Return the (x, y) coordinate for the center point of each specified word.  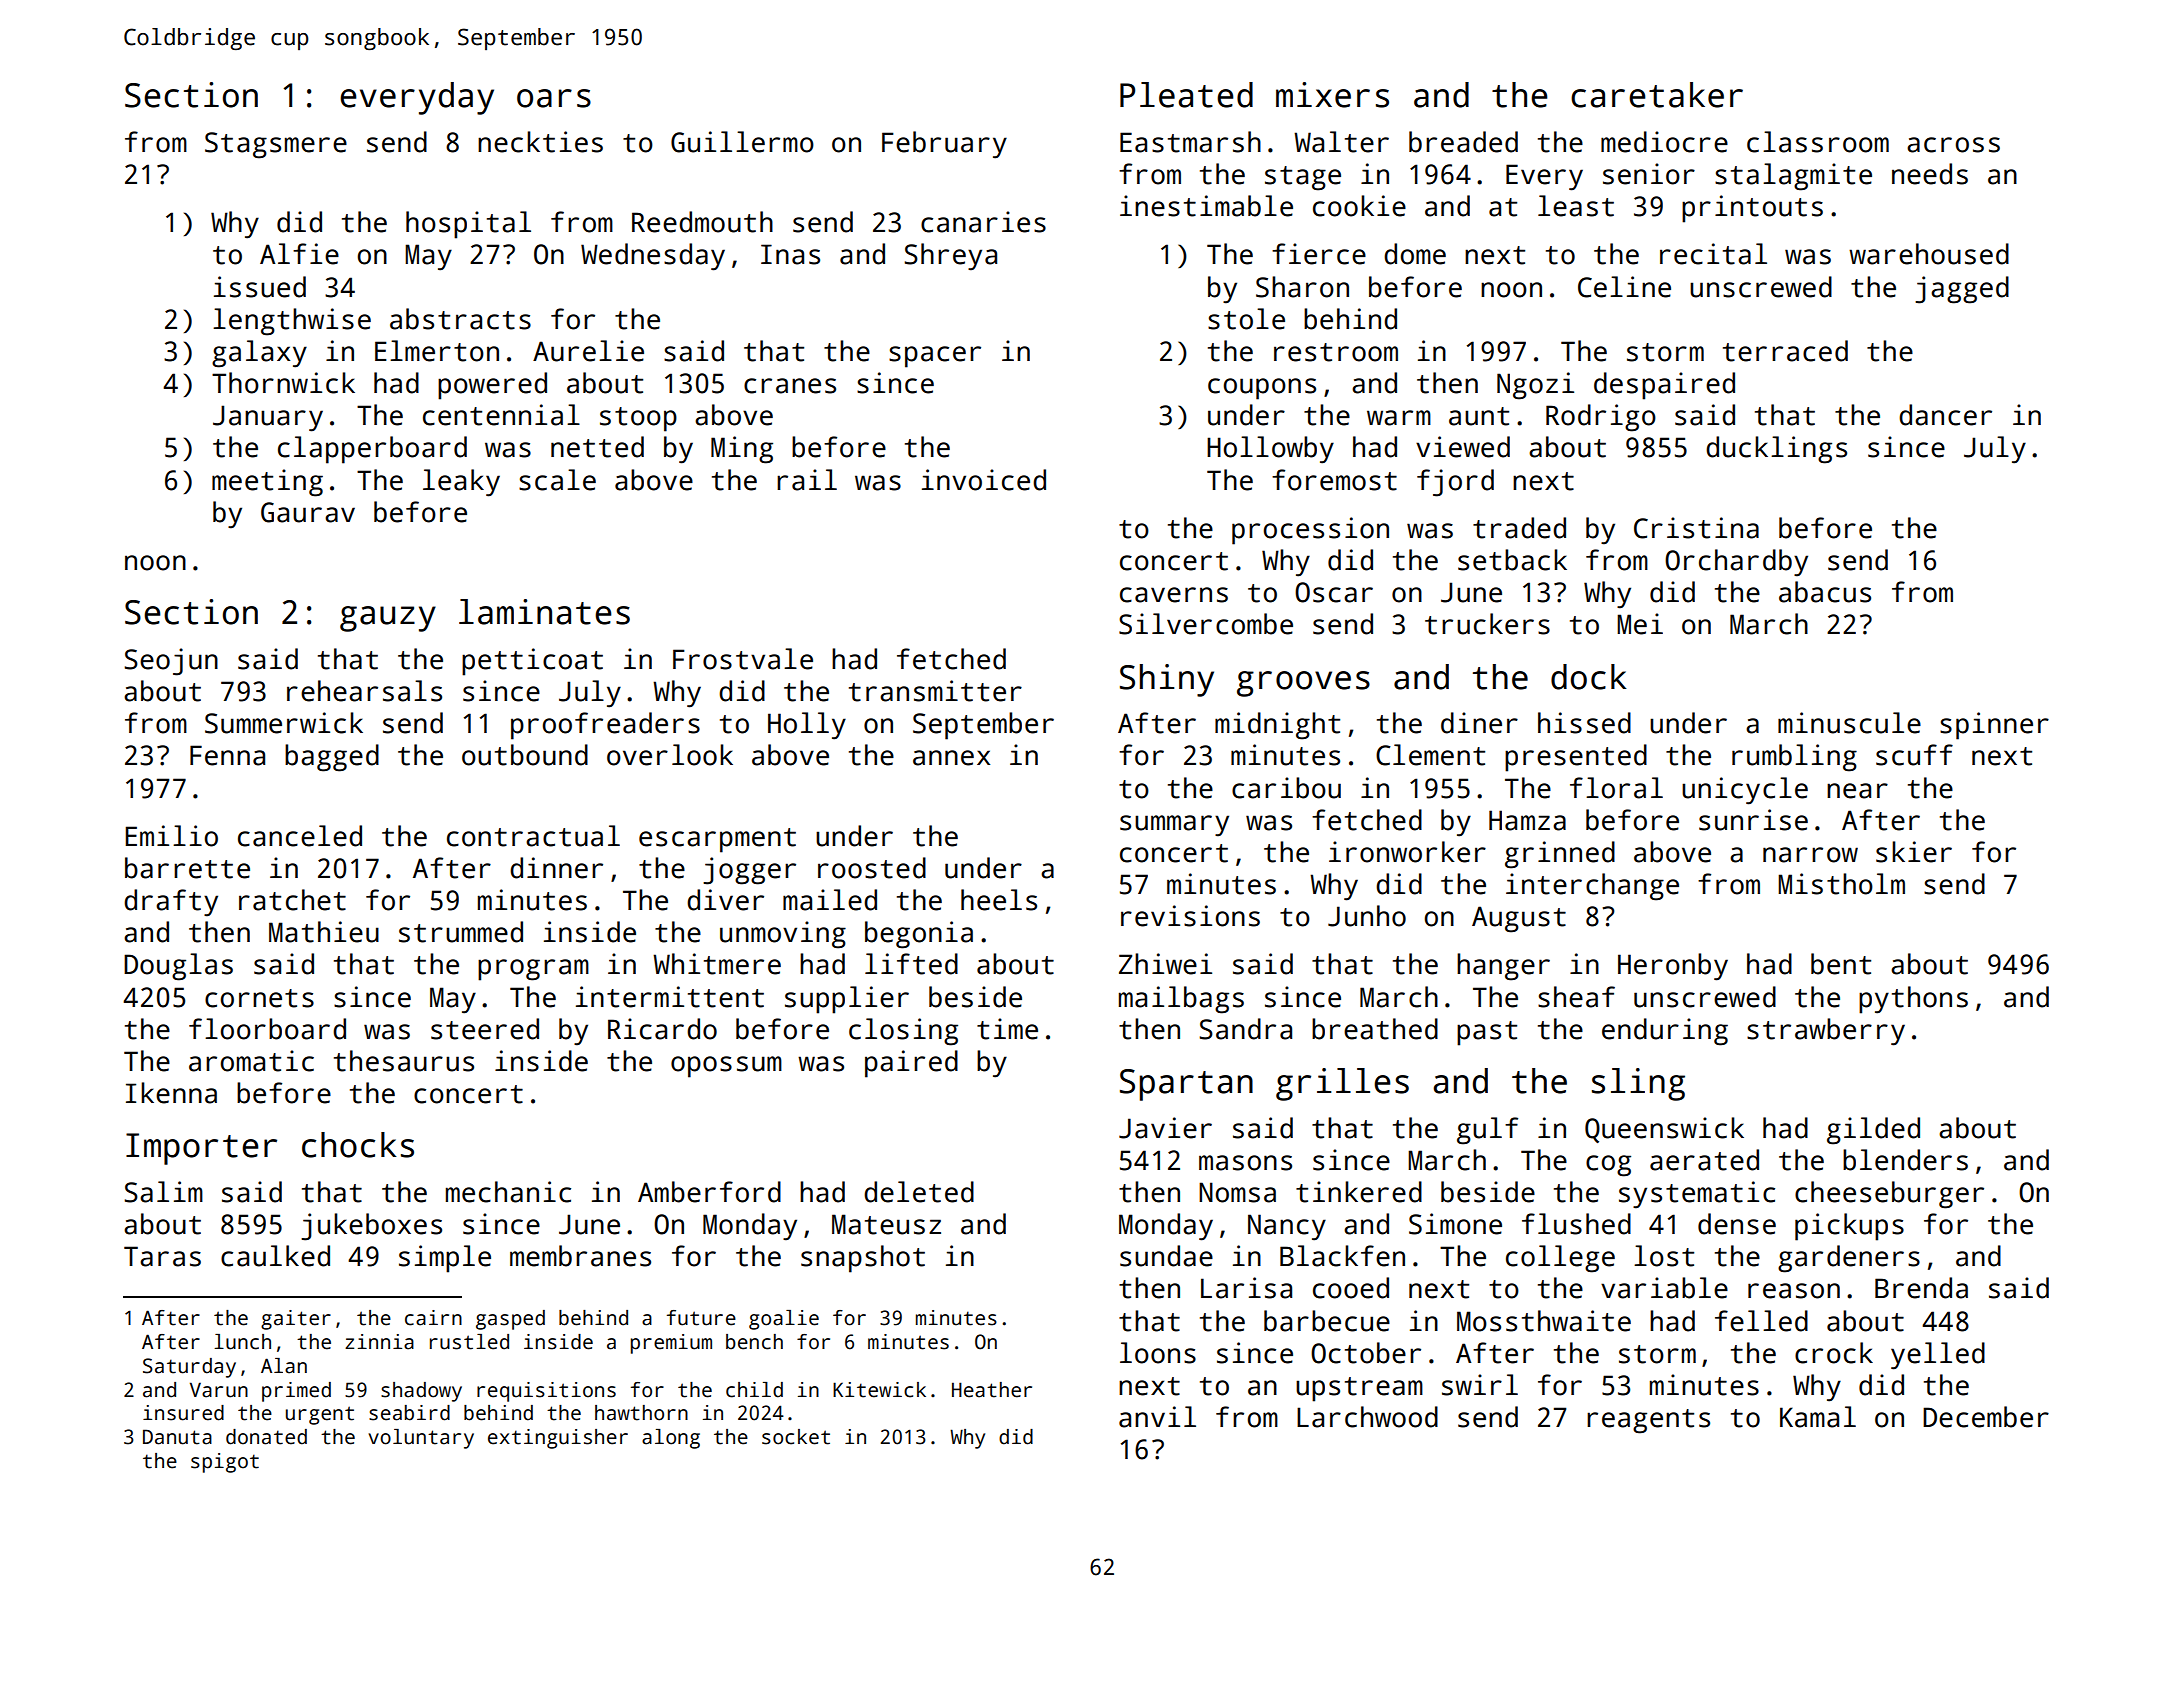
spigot (225, 1463)
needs (1930, 174)
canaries (983, 222)
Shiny (1167, 680)
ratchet (292, 900)
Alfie (299, 254)
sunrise (1753, 820)
